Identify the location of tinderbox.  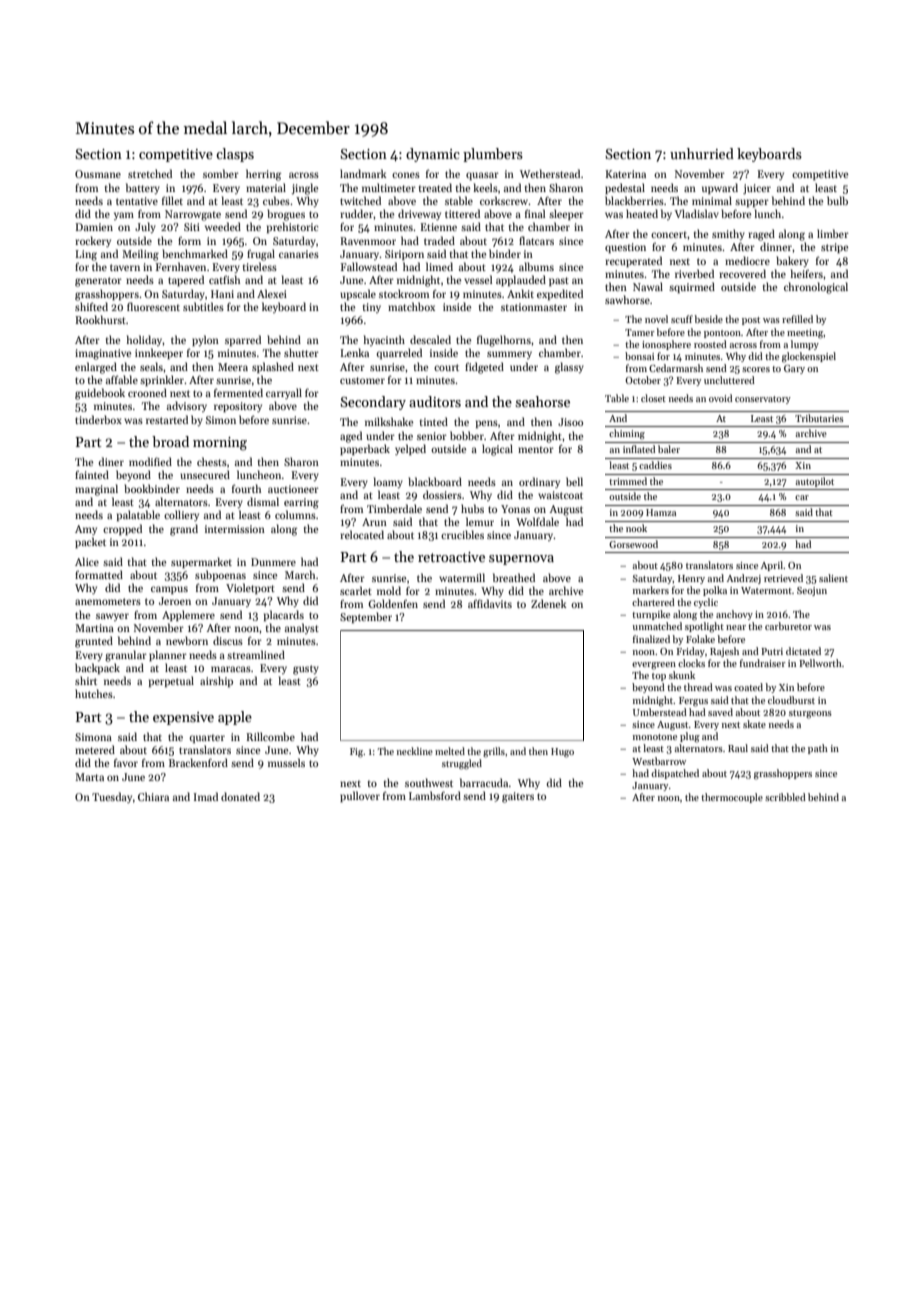
(98, 419).
